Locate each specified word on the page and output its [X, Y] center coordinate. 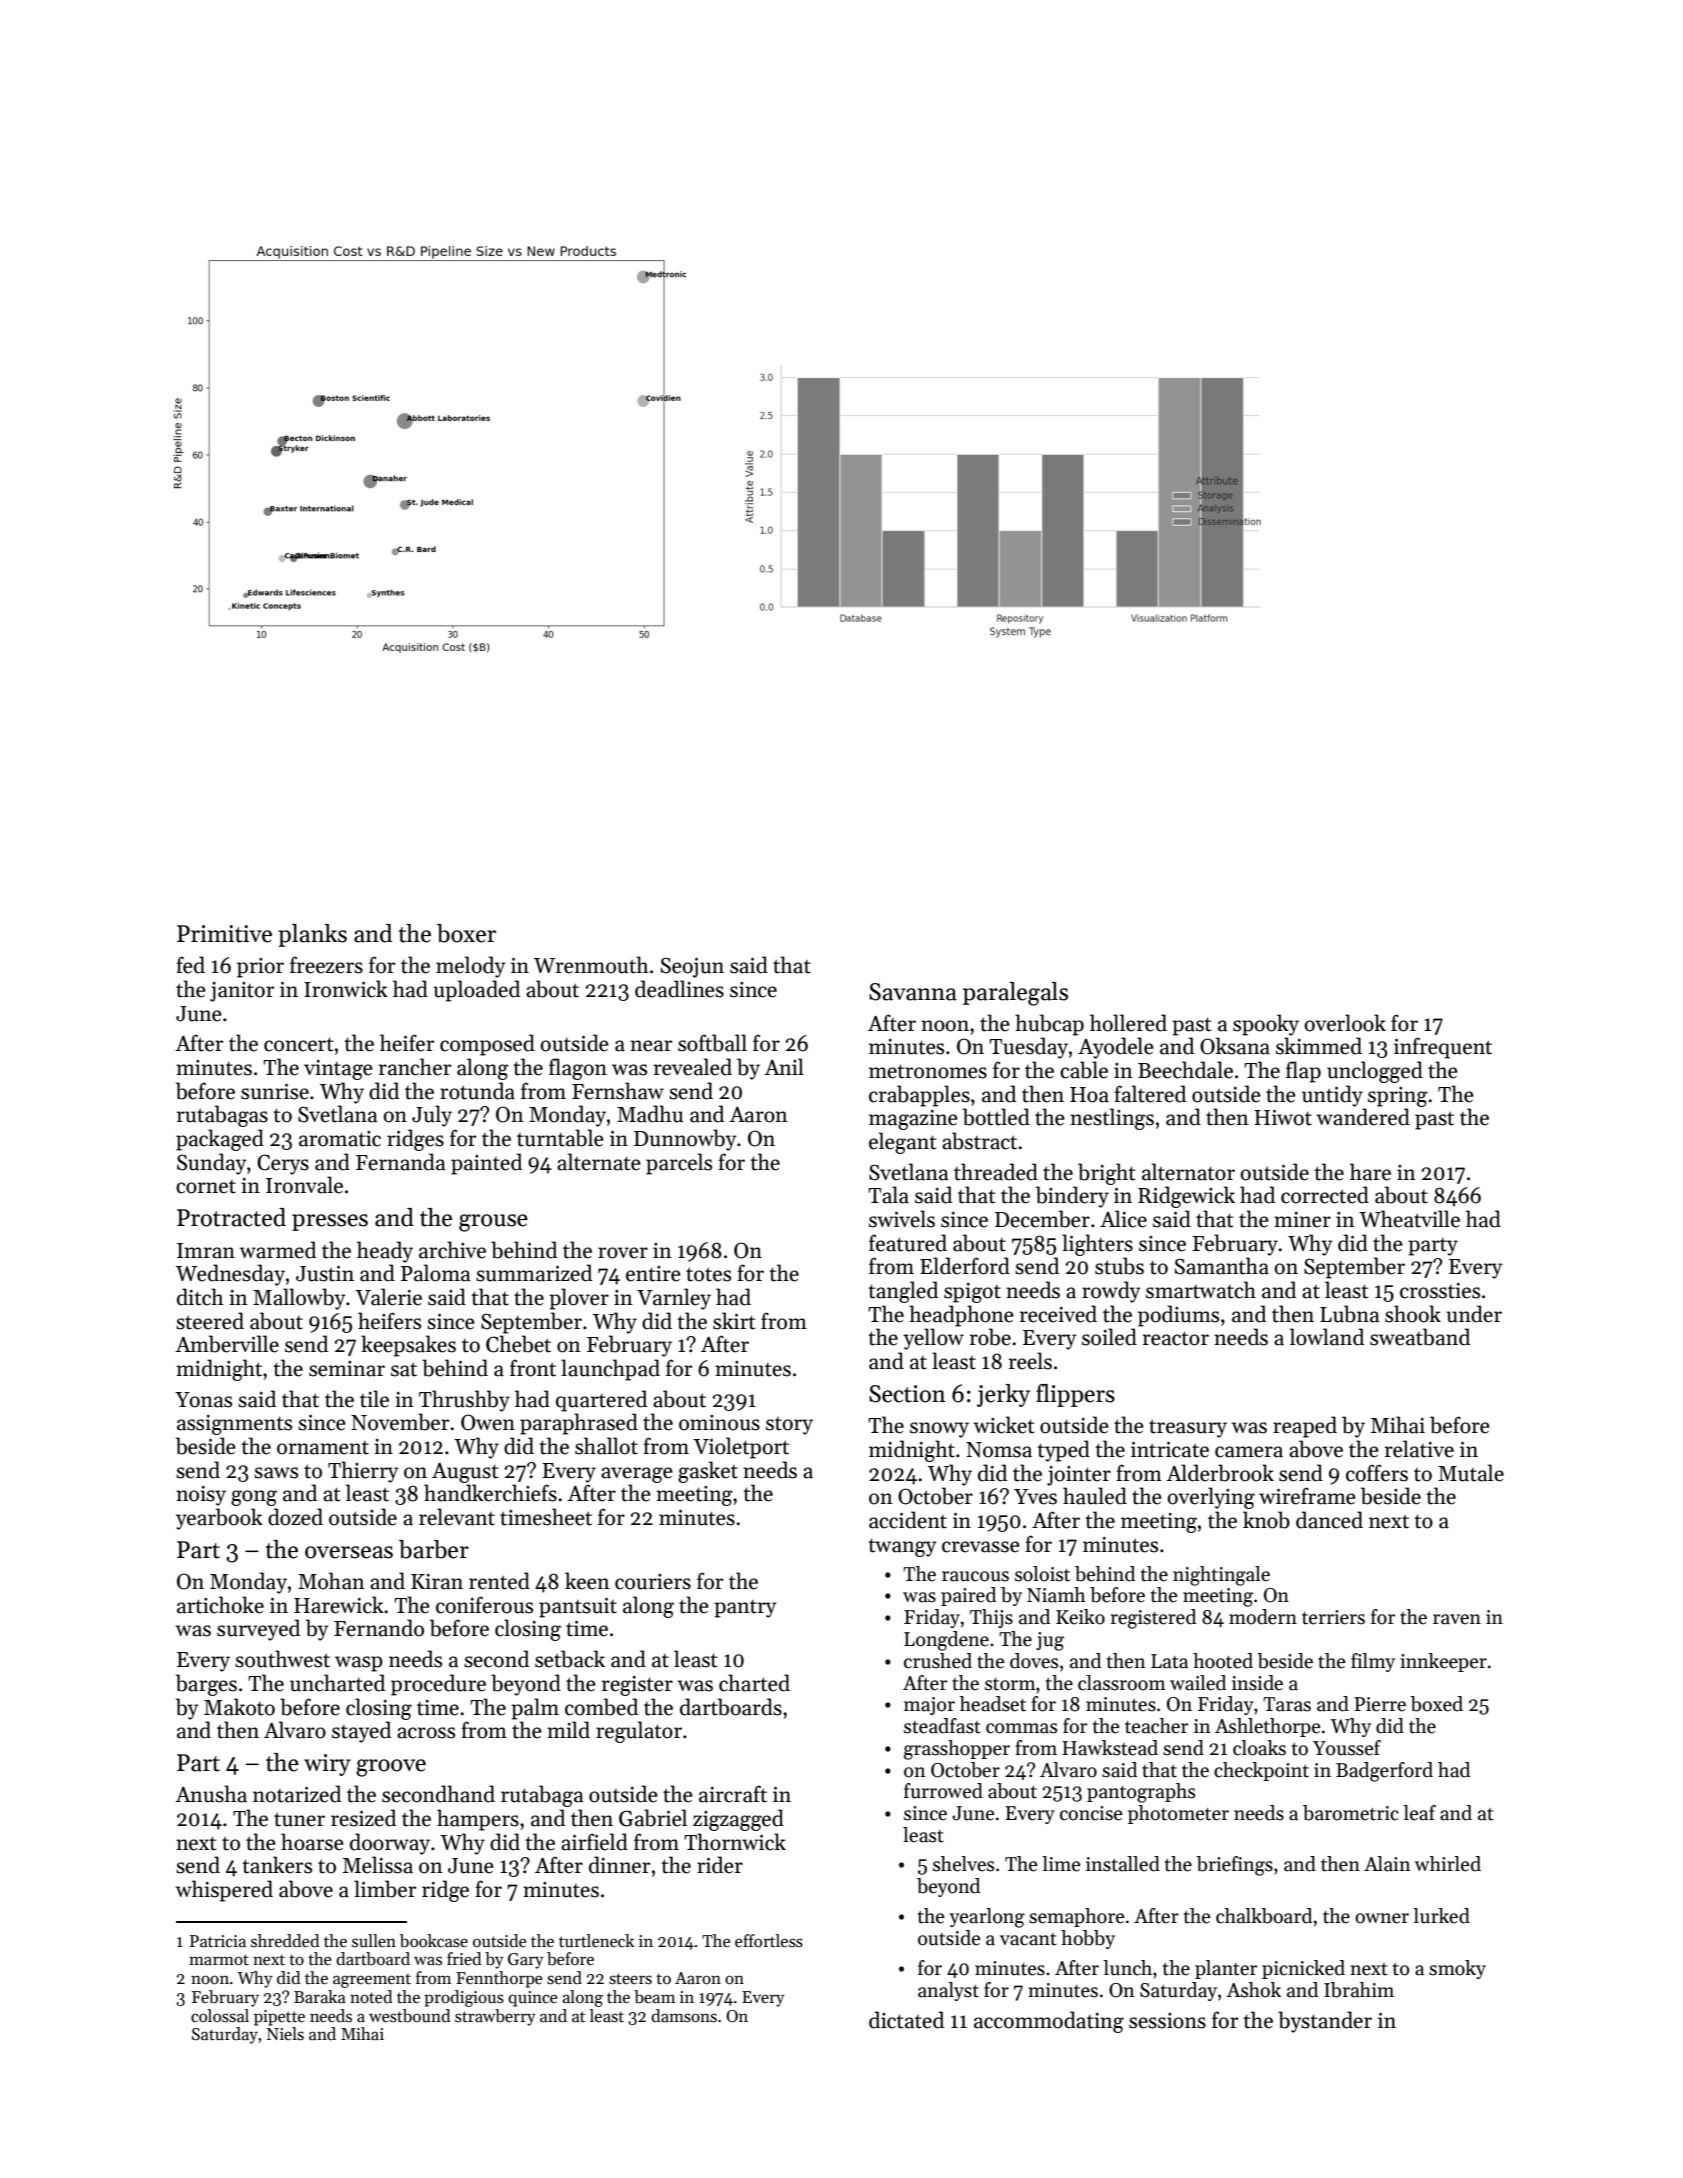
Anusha [211, 1794]
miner [1302, 1220]
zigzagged [738, 1820]
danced [1329, 1520]
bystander [1325, 2022]
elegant [902, 1143]
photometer [1178, 1814]
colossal [220, 2016]
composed [487, 1045]
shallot [606, 1446]
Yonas [203, 1400]
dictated [906, 2020]
